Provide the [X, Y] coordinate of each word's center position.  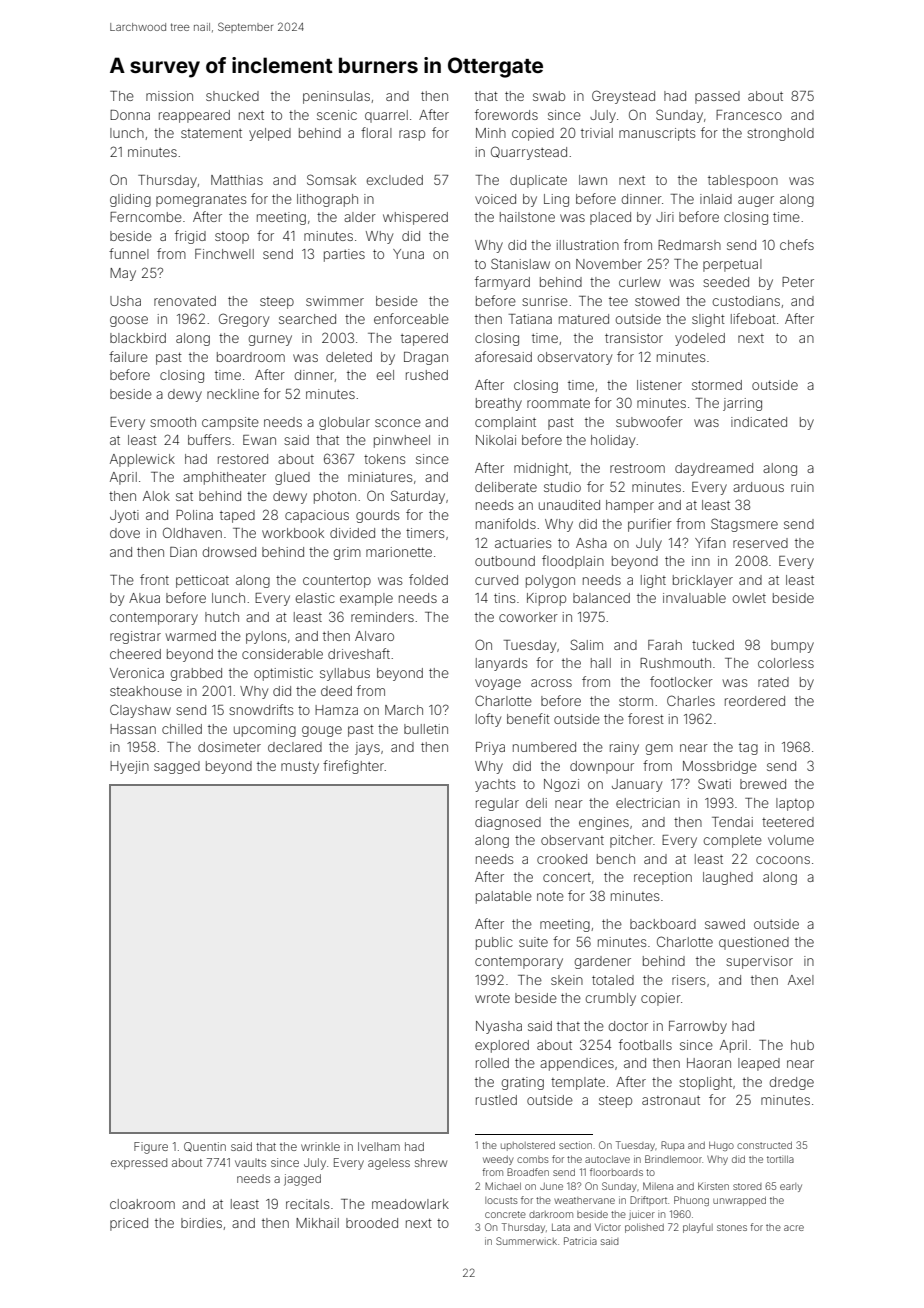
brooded [372, 1223]
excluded [394, 180]
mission [169, 96]
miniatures [380, 477]
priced [129, 1224]
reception [663, 878]
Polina [194, 515]
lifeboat [753, 318]
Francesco [749, 115]
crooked [562, 859]
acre [794, 1228]
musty [300, 767]
